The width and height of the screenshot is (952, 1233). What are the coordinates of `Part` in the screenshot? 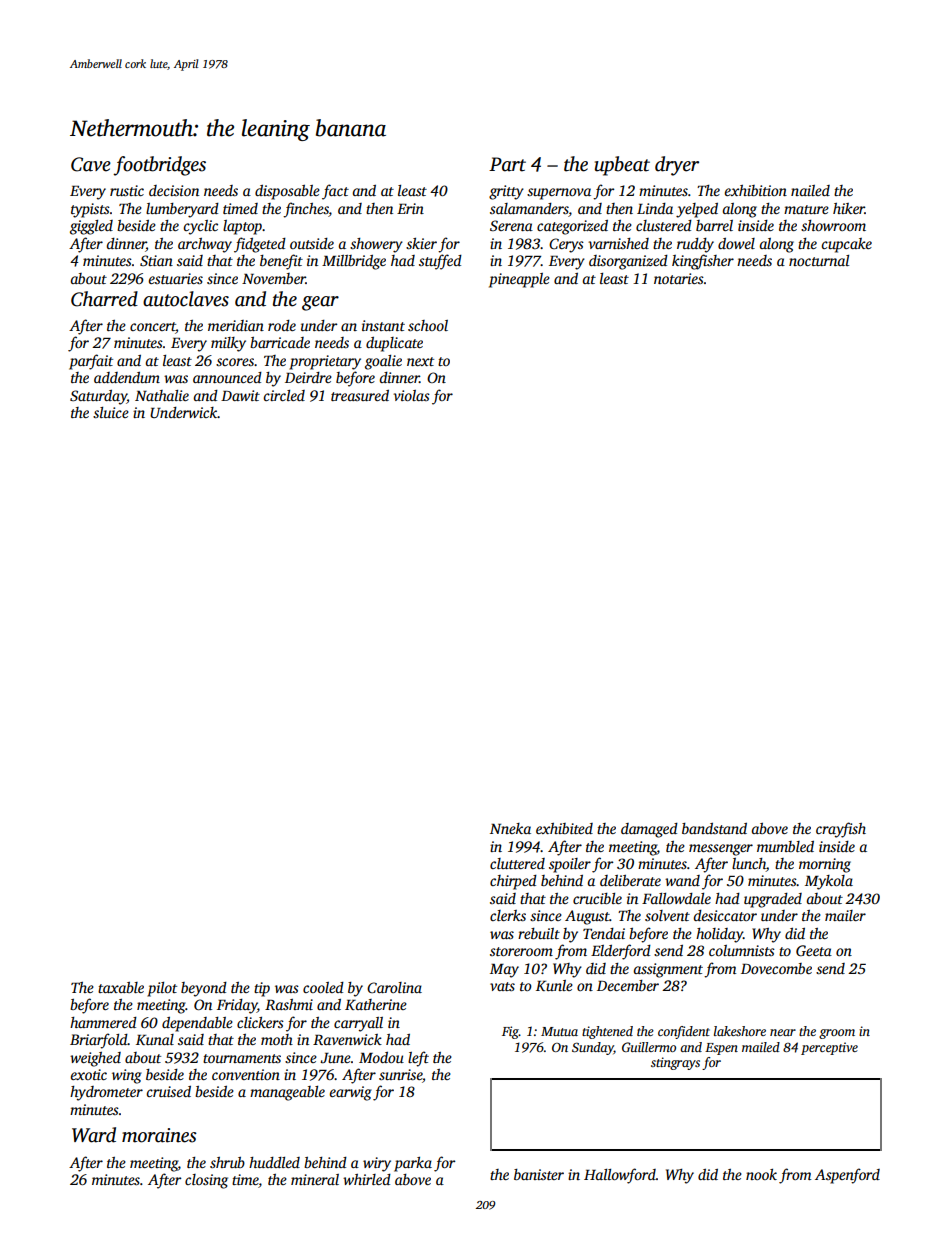 It's located at (507, 164).
